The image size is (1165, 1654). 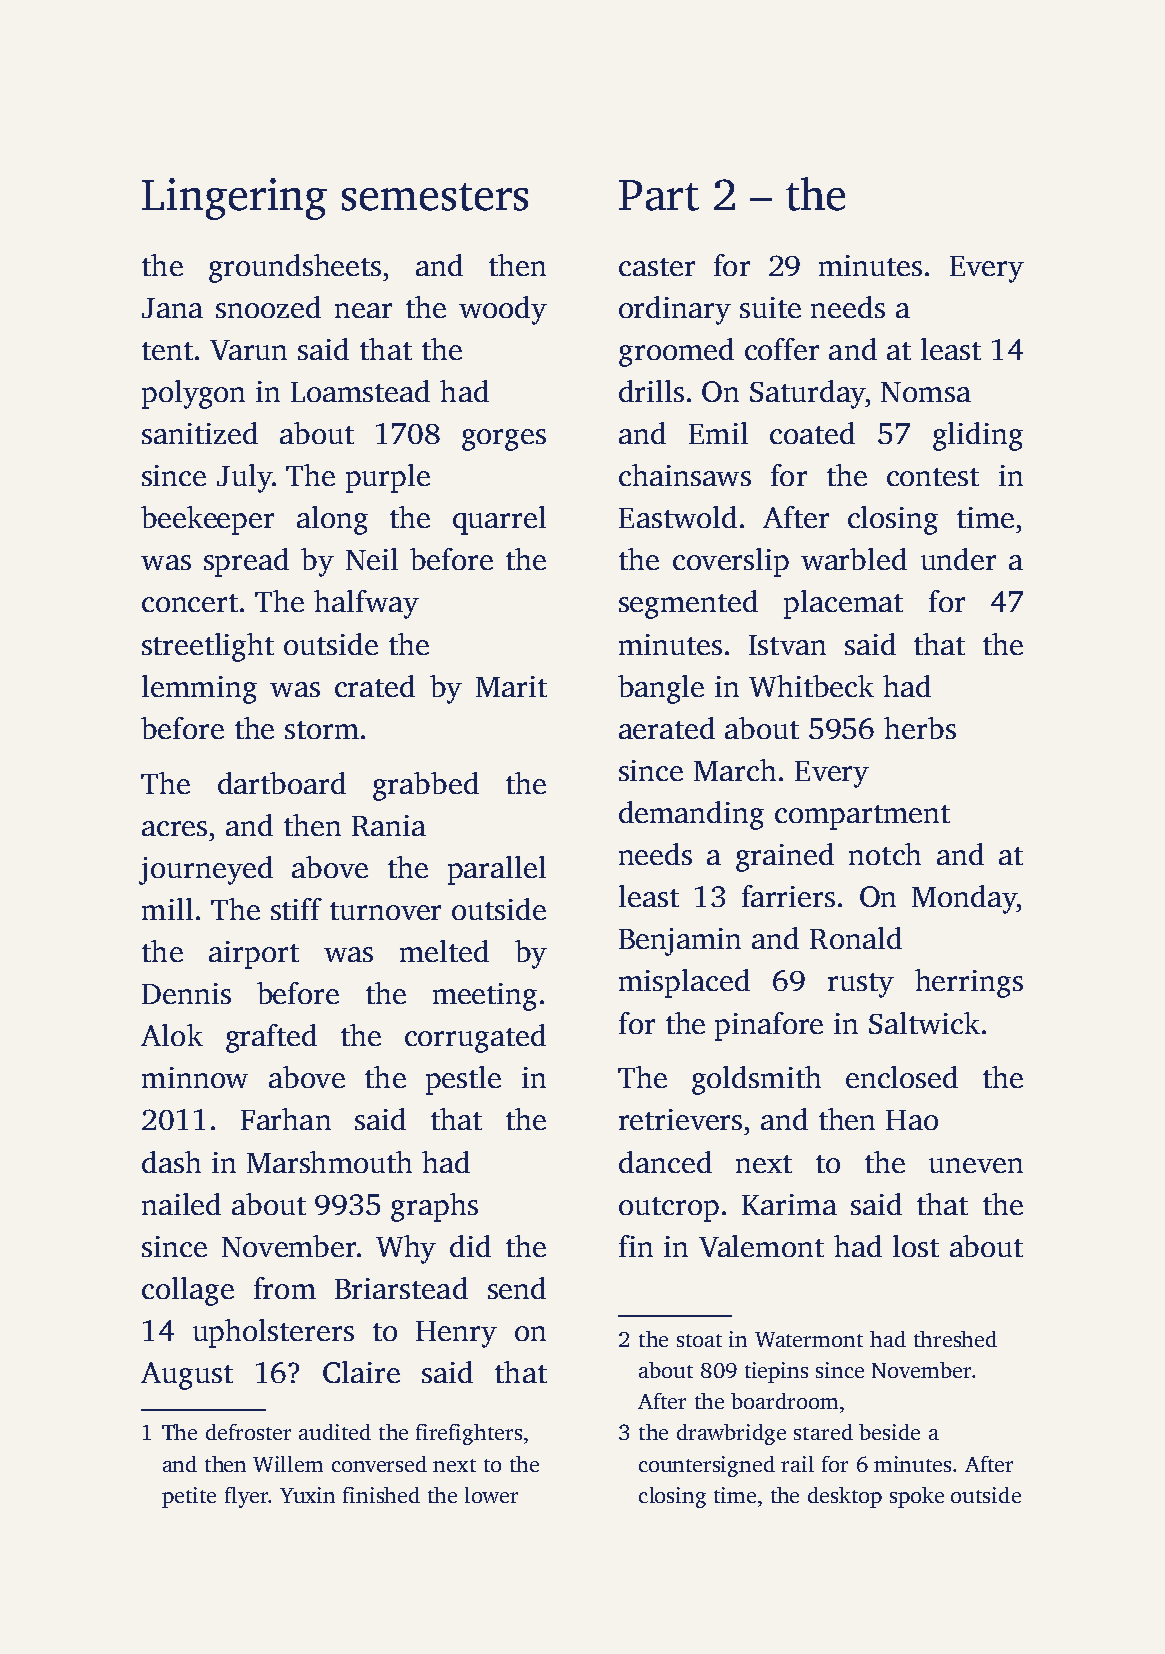 I want to click on pestle, so click(x=463, y=1080).
